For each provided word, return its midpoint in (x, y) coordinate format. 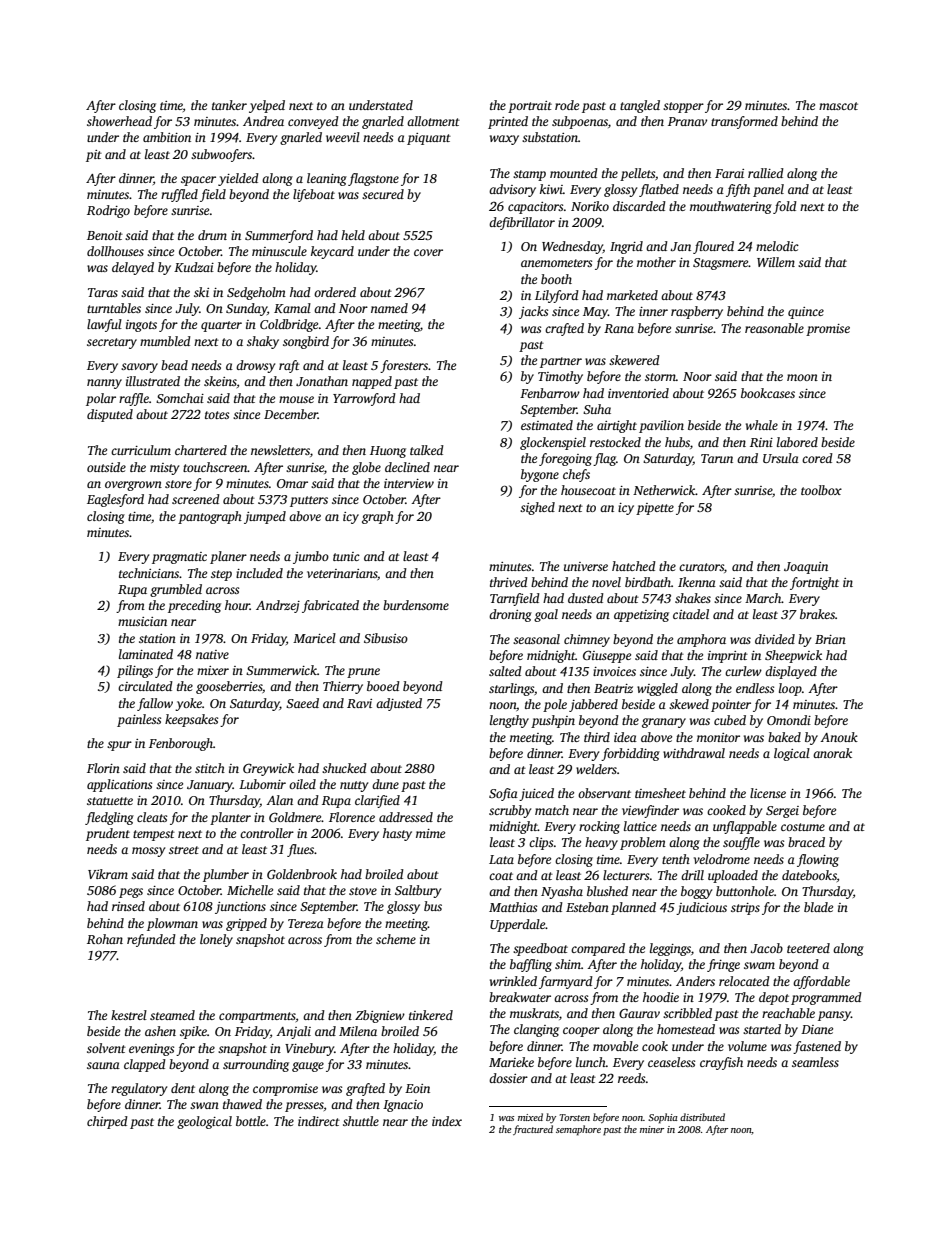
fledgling (109, 818)
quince (806, 313)
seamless (815, 1062)
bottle (251, 1121)
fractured (533, 1130)
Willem (776, 262)
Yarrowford (364, 399)
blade (818, 907)
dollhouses (115, 251)
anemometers (556, 263)
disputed (110, 415)
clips (541, 843)
